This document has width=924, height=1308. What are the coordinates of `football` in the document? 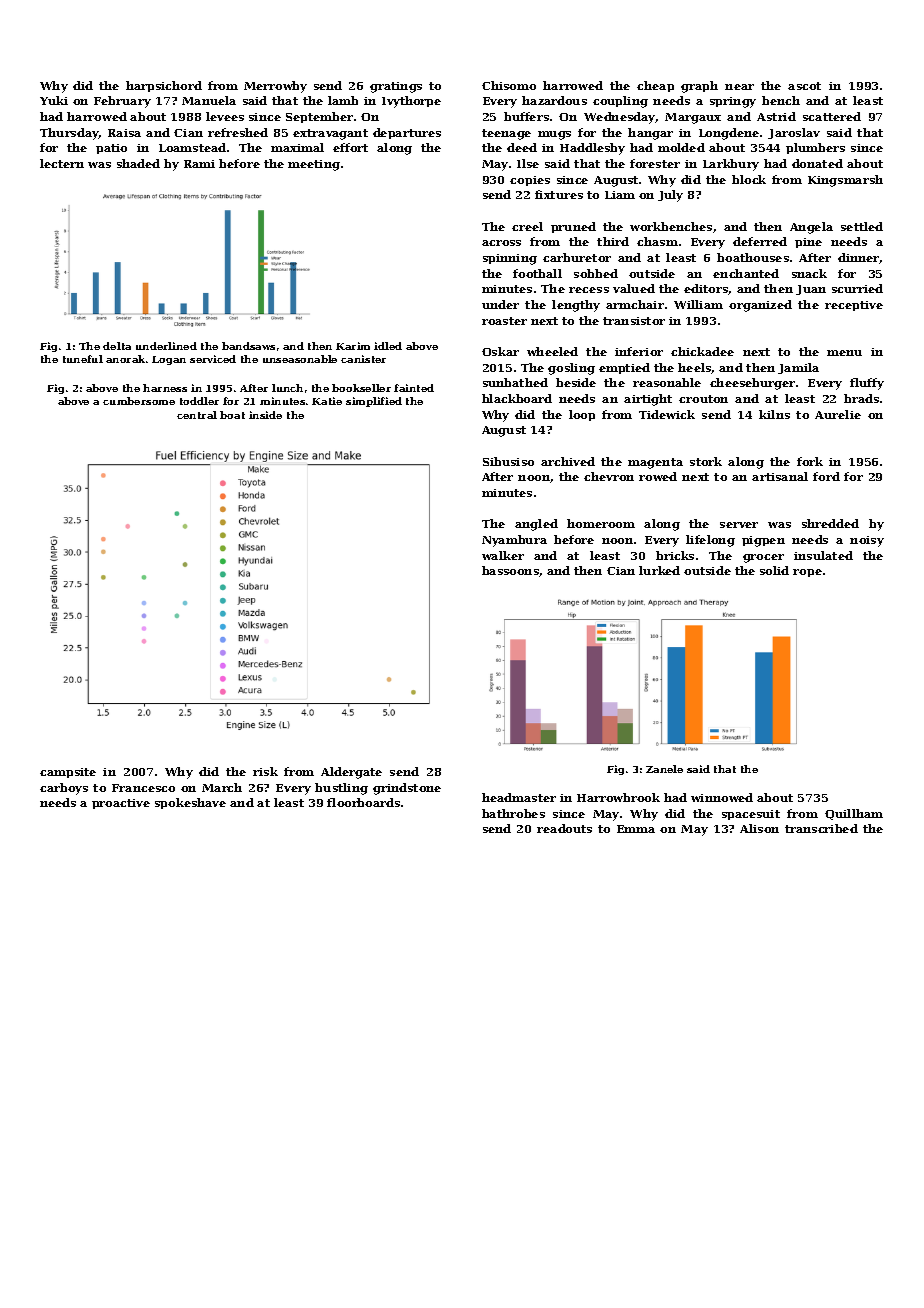 It's located at (537, 273).
